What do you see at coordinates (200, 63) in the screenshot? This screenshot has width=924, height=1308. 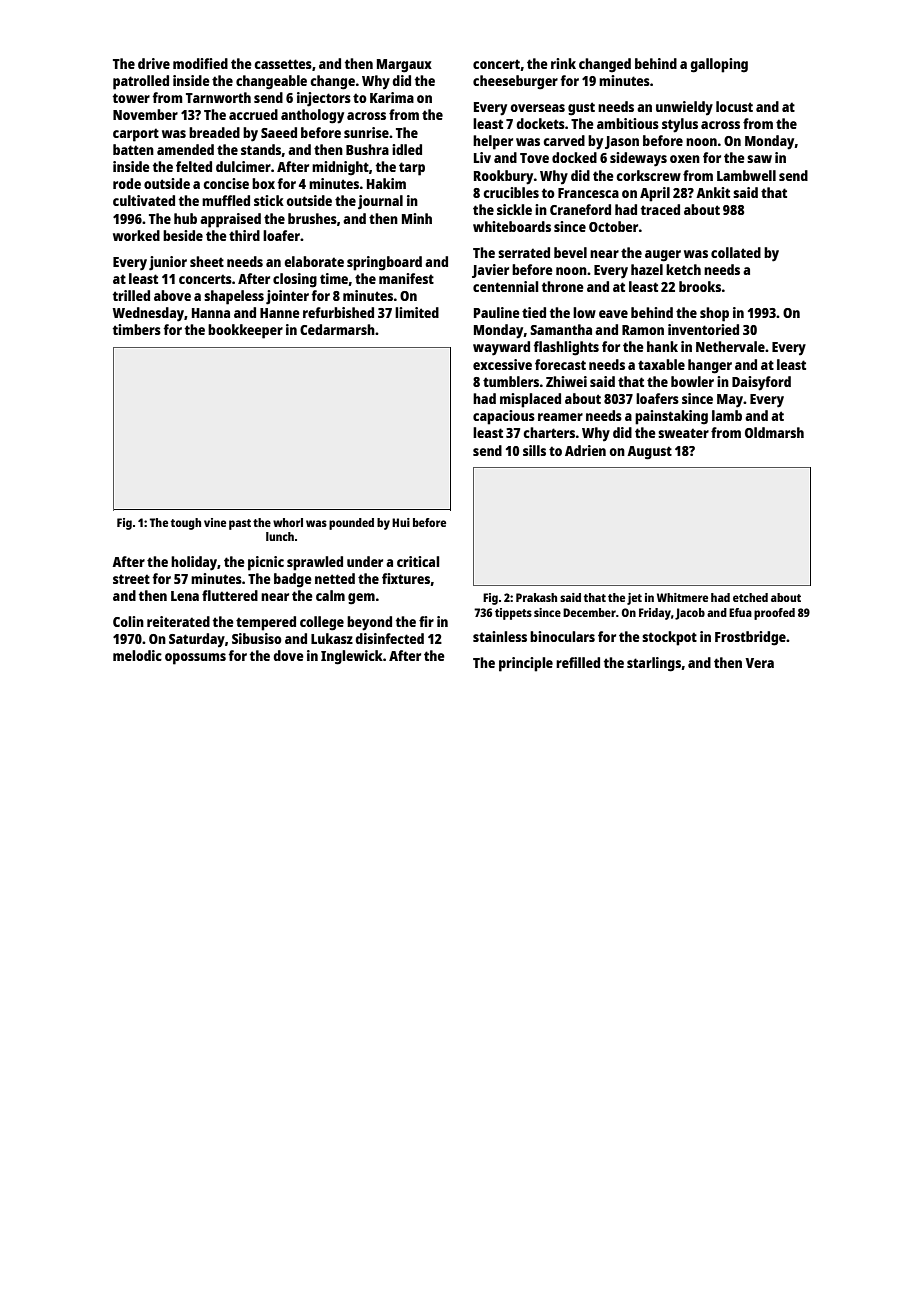 I see `modified` at bounding box center [200, 63].
